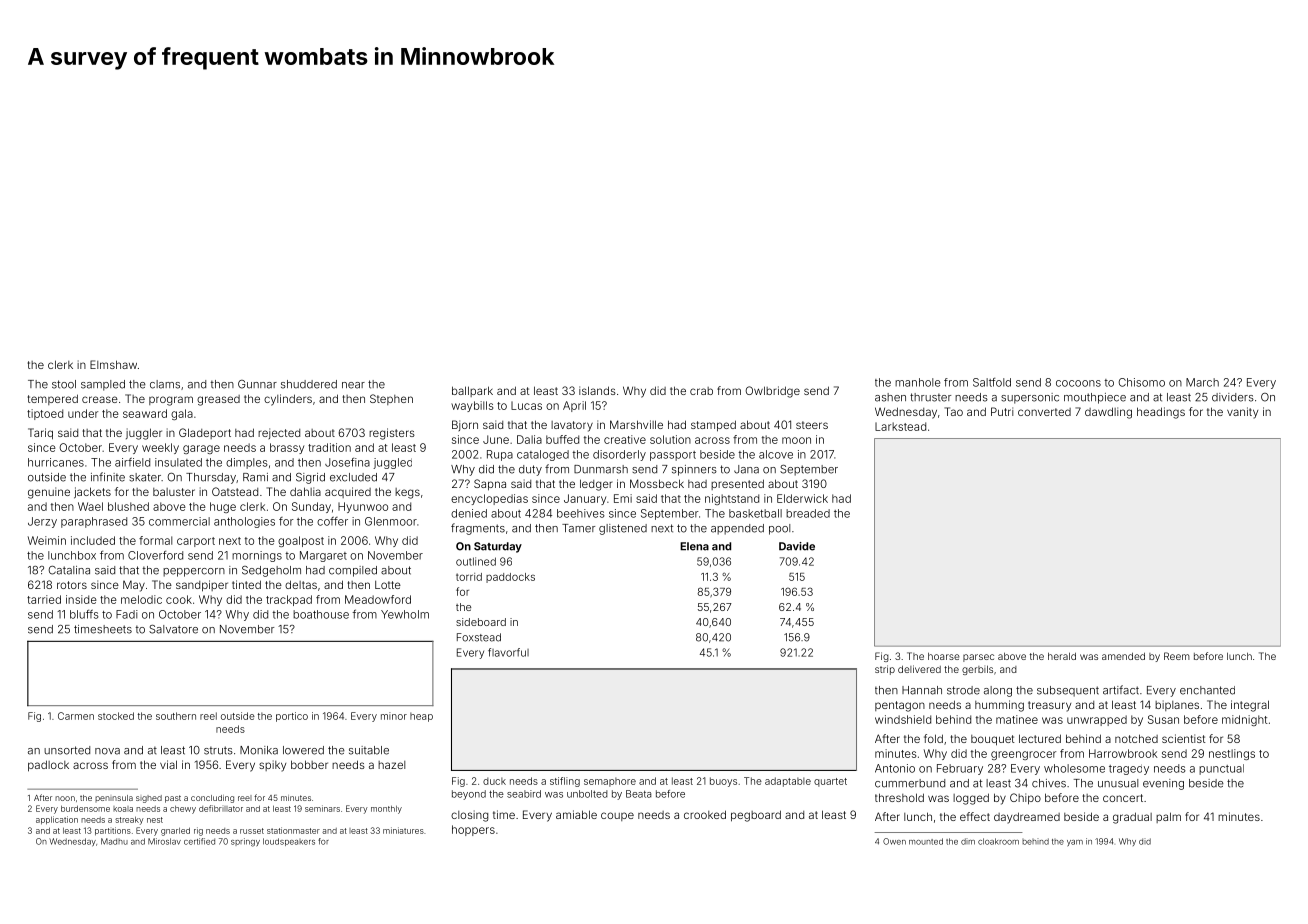  Describe the element at coordinates (69, 570) in the page. I see `Catalina` at that location.
